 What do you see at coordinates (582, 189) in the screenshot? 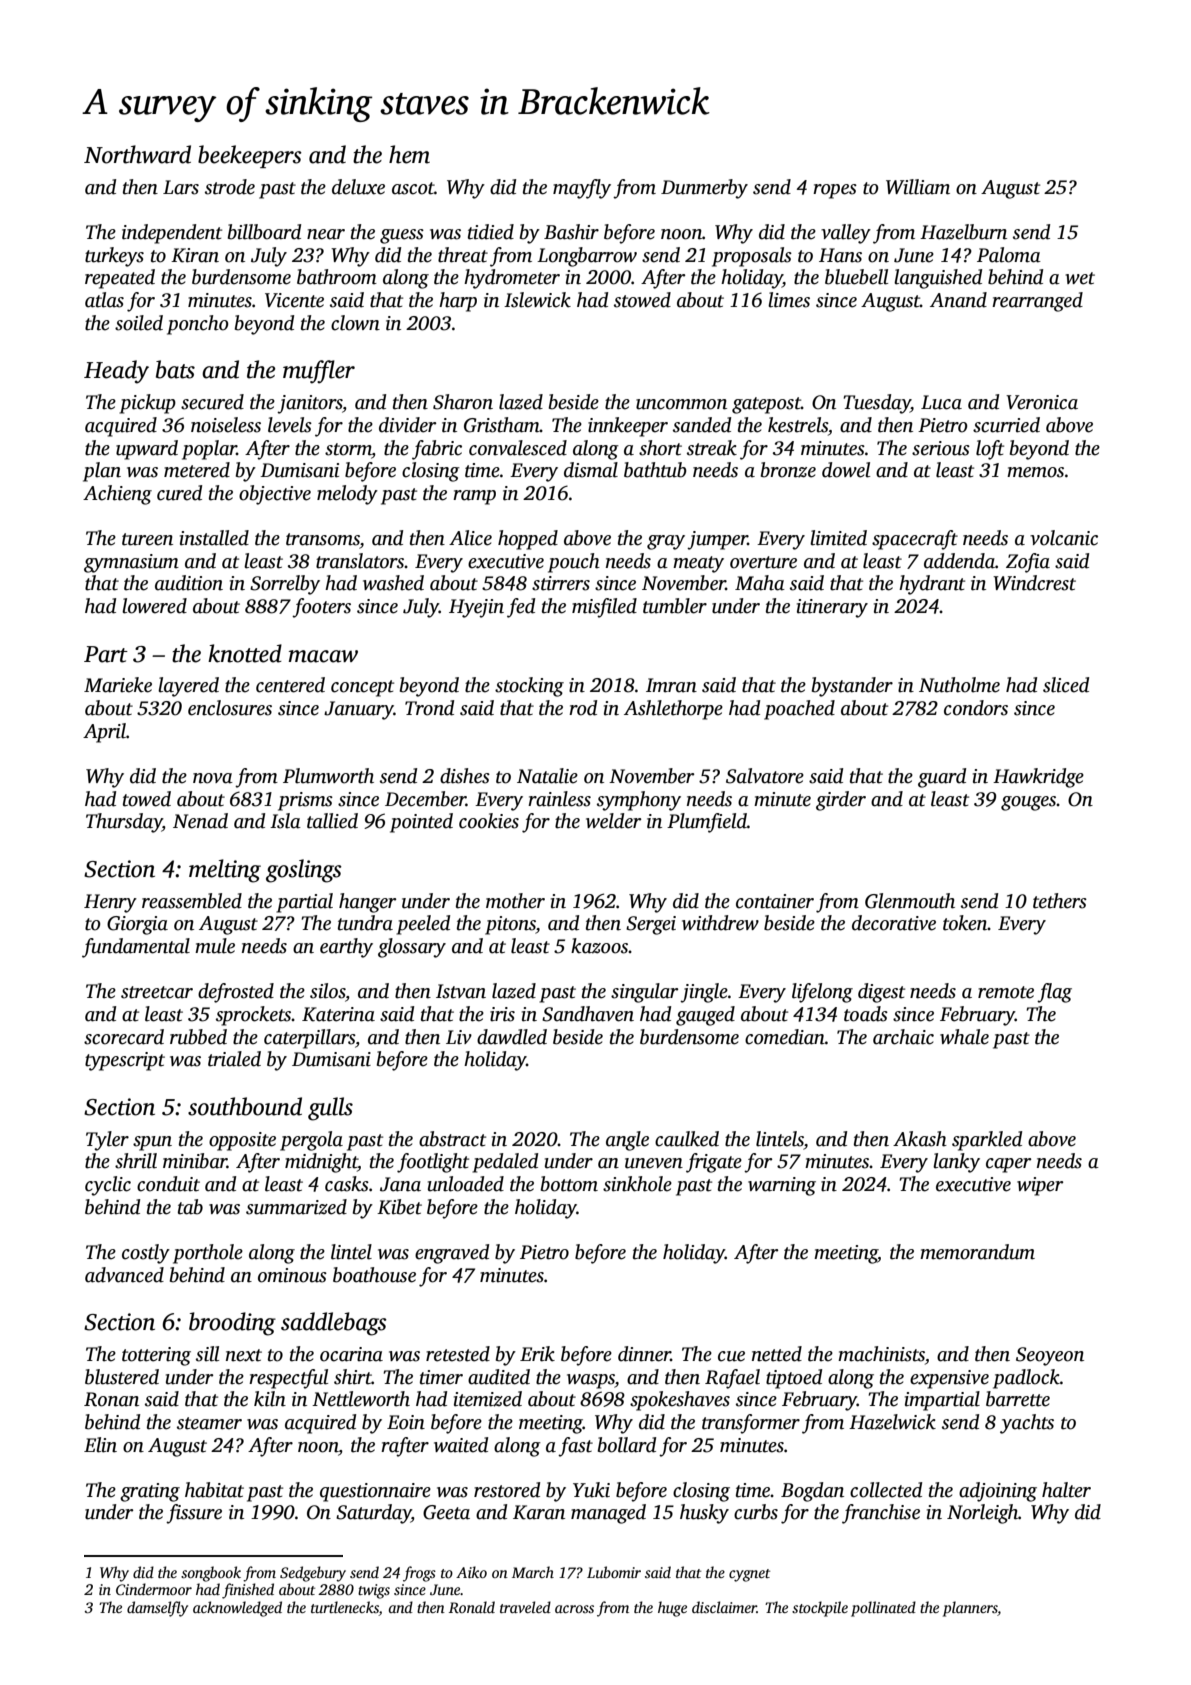
I see `mayfly` at bounding box center [582, 189].
